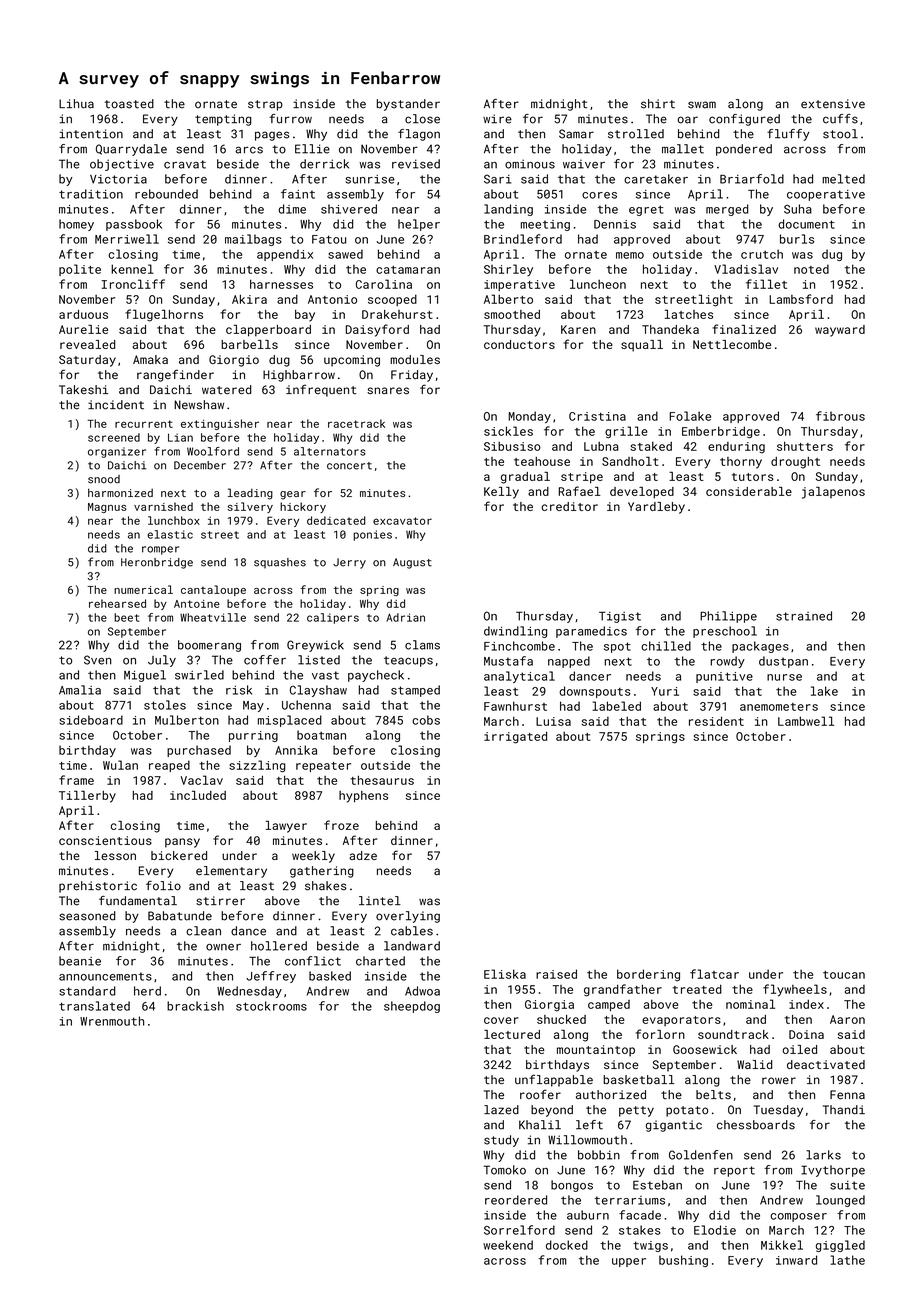 Image resolution: width=924 pixels, height=1308 pixels. What do you see at coordinates (702, 105) in the screenshot?
I see `swam` at bounding box center [702, 105].
